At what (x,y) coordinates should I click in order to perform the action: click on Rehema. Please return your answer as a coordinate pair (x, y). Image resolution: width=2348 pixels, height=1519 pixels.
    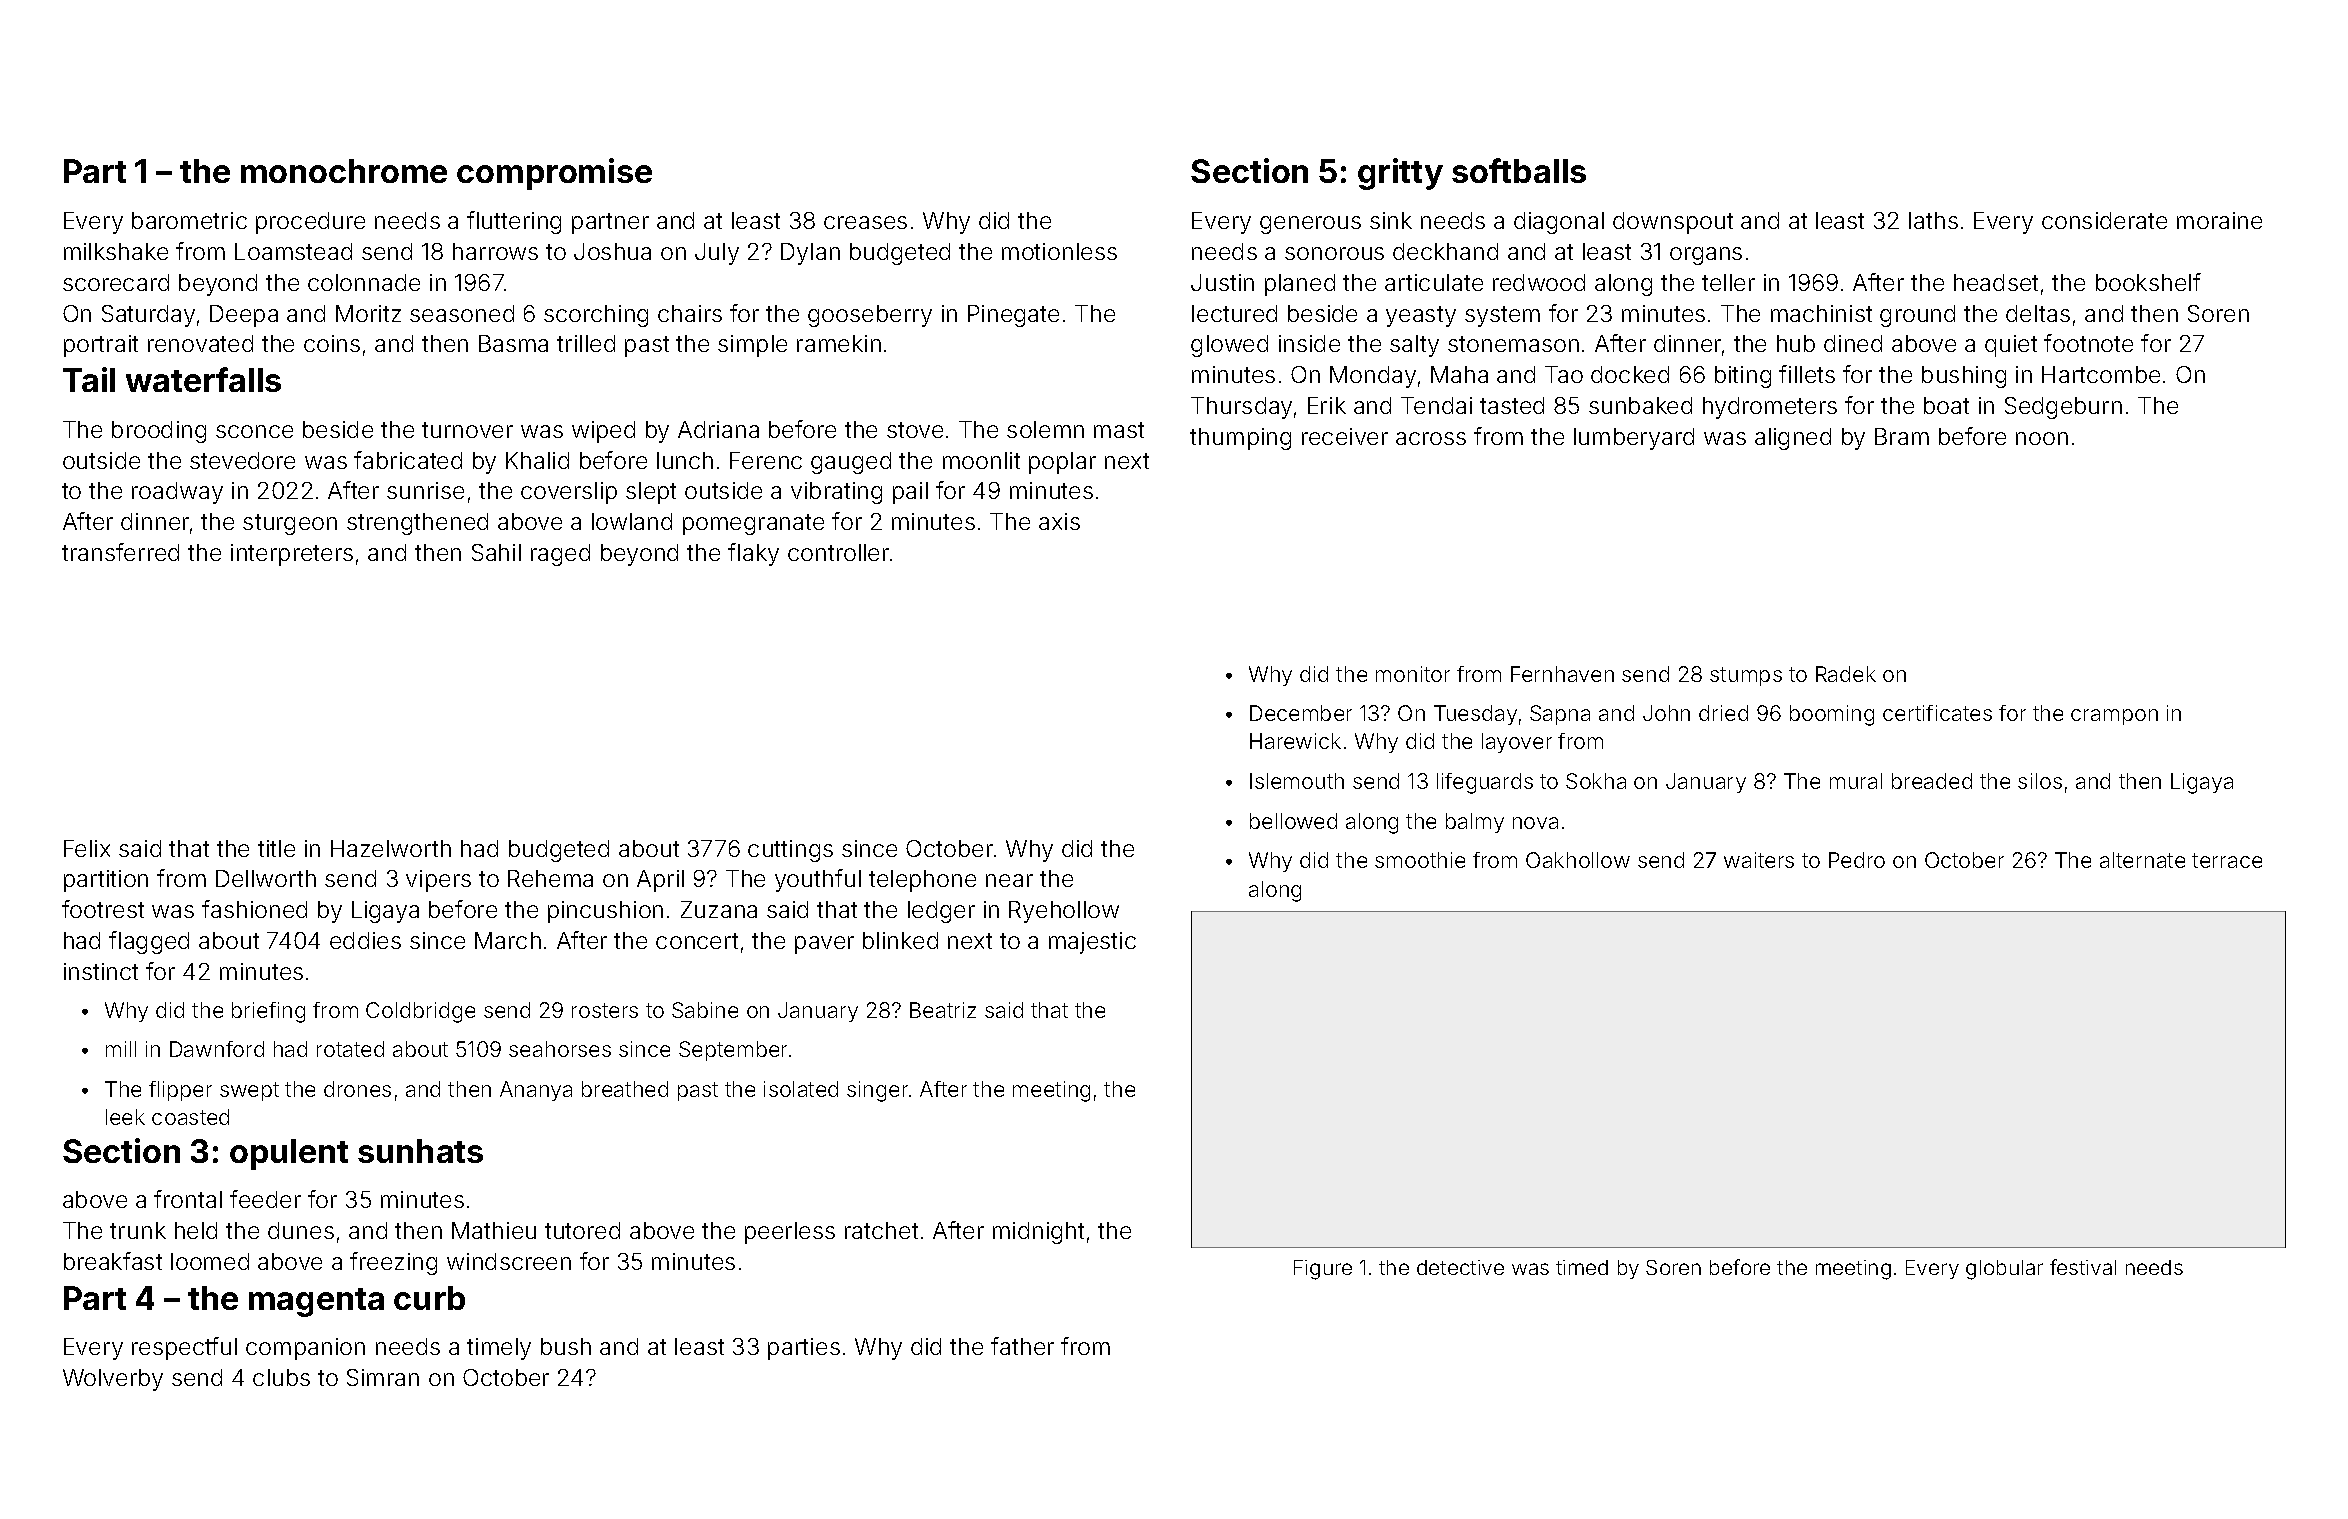
    Looking at the image, I should click on (550, 878).
